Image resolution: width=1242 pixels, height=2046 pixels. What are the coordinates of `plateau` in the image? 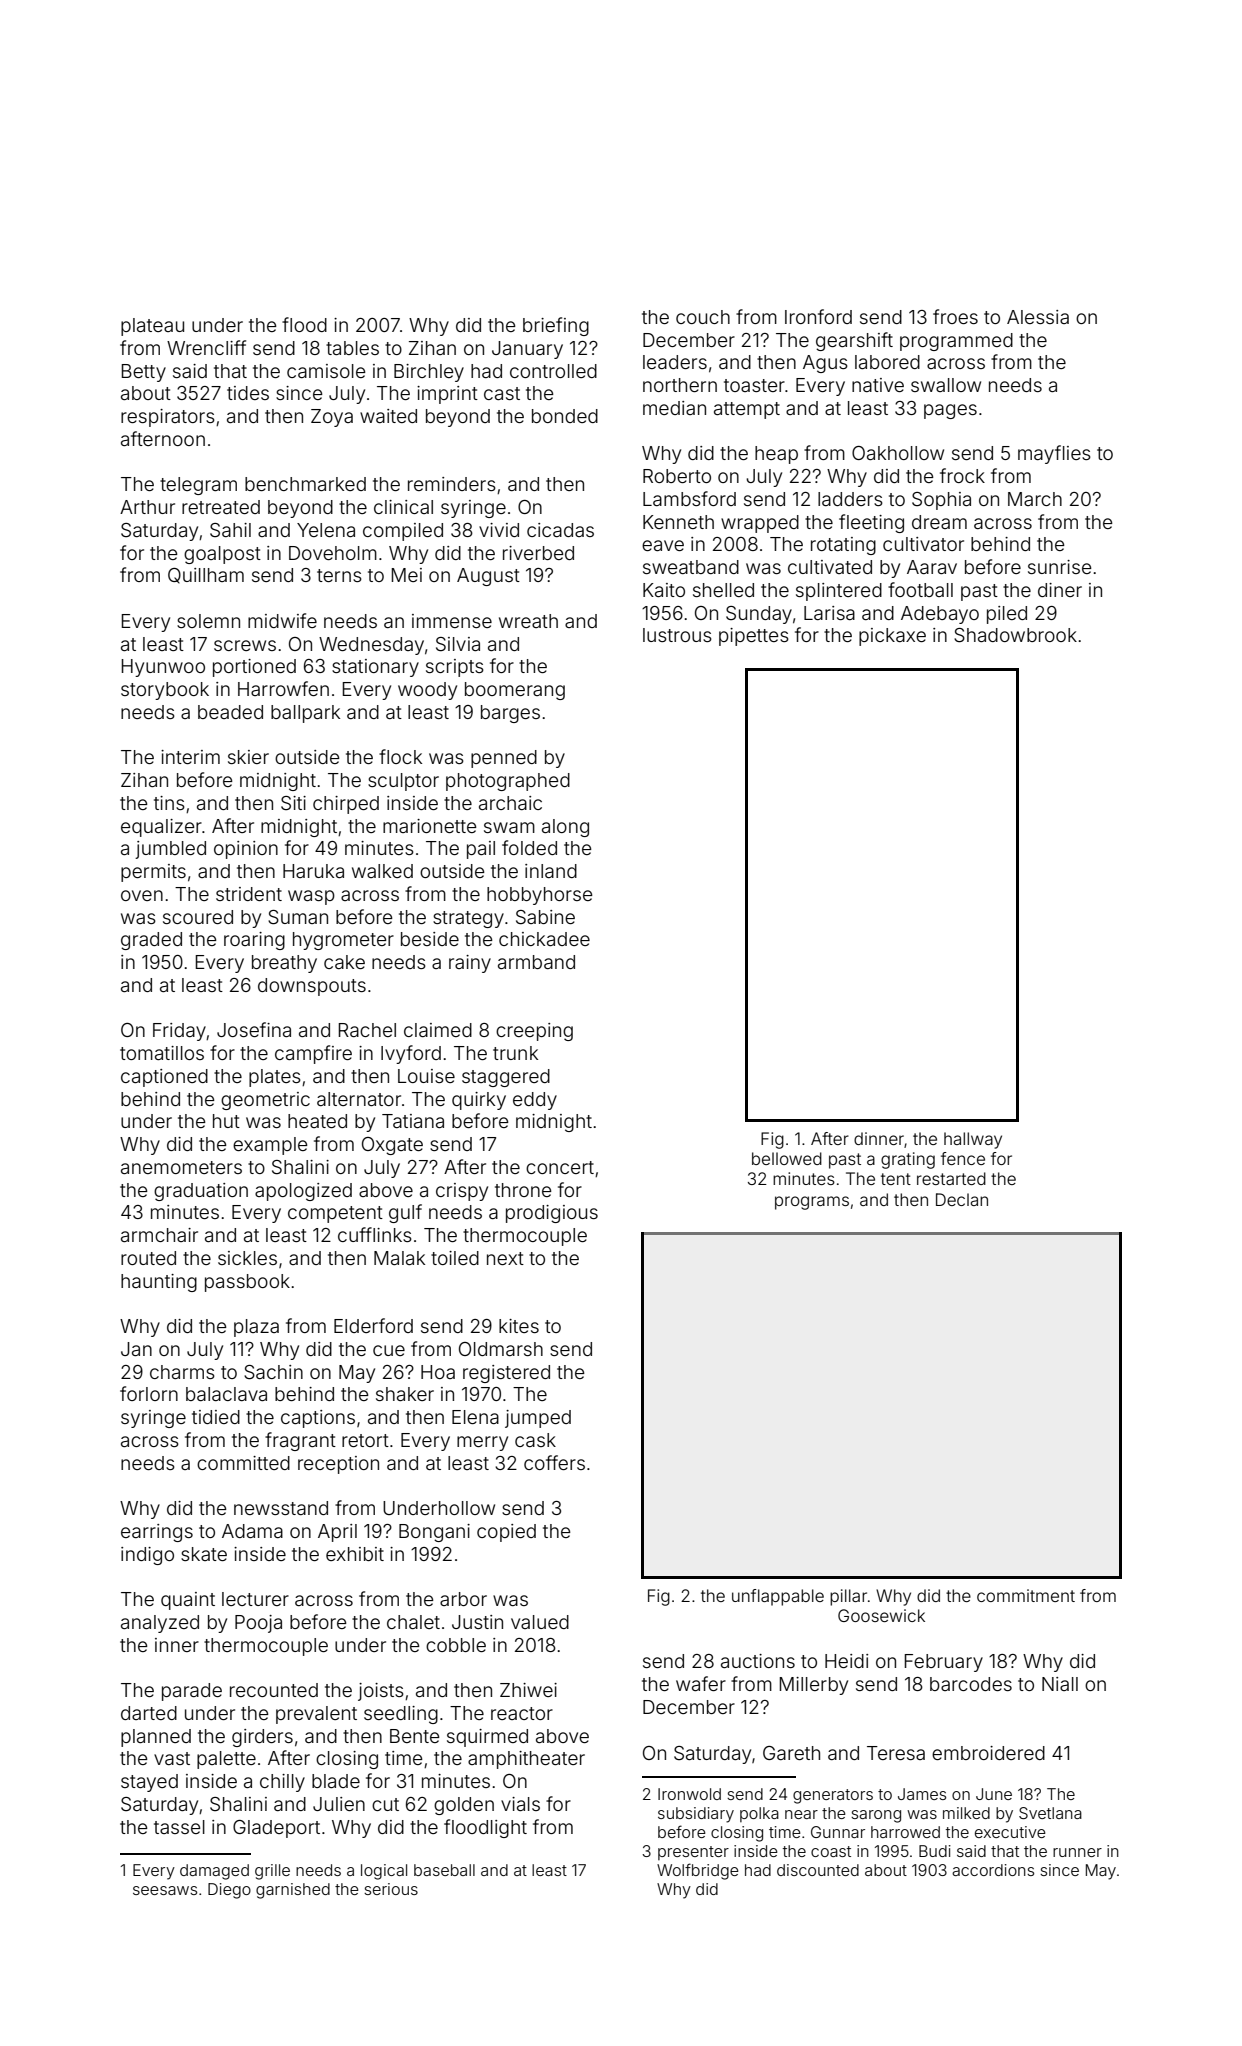 It's located at (152, 327).
